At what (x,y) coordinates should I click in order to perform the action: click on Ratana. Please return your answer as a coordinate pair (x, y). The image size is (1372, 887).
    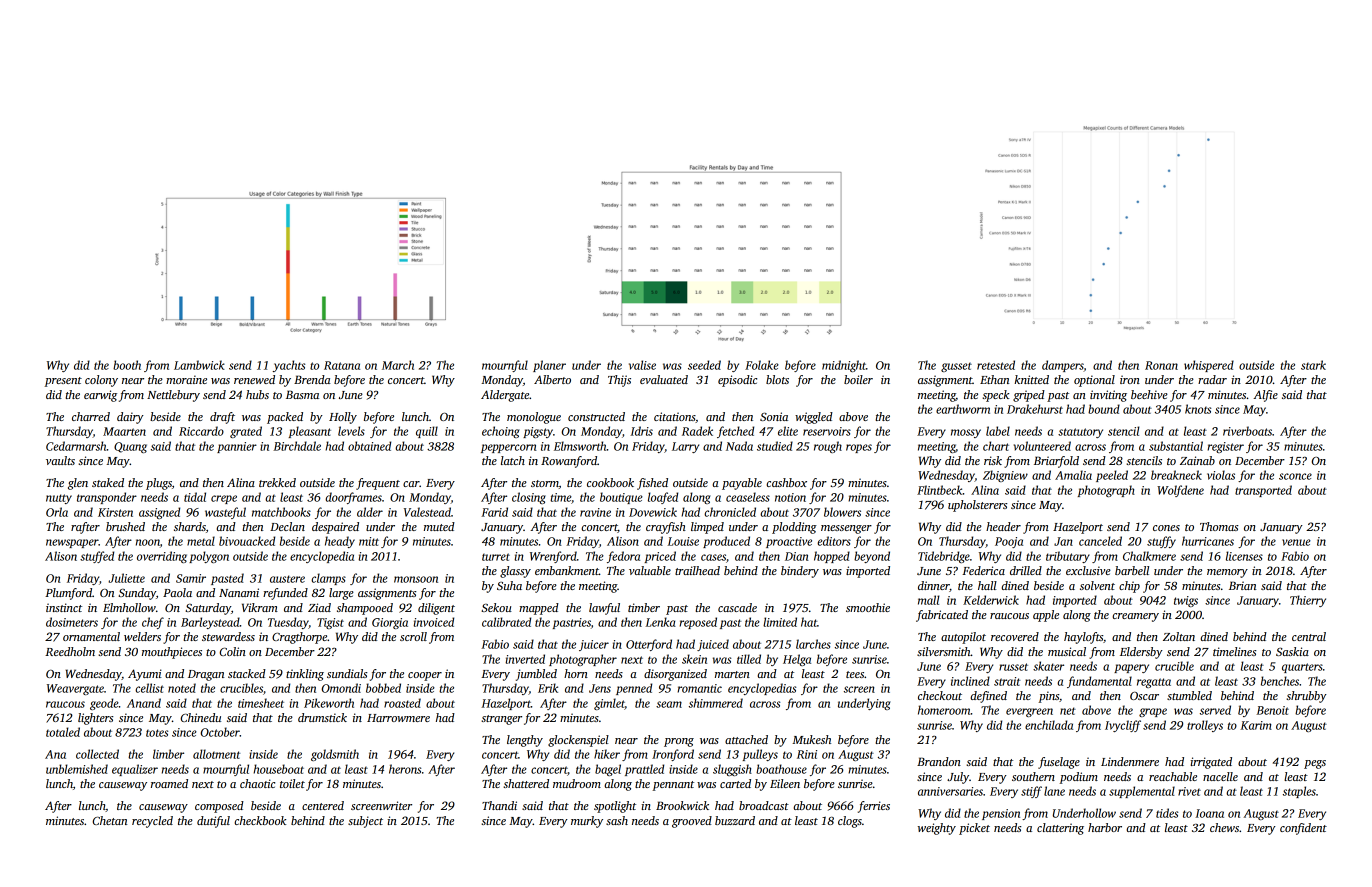
    Looking at the image, I should click on (342, 365).
